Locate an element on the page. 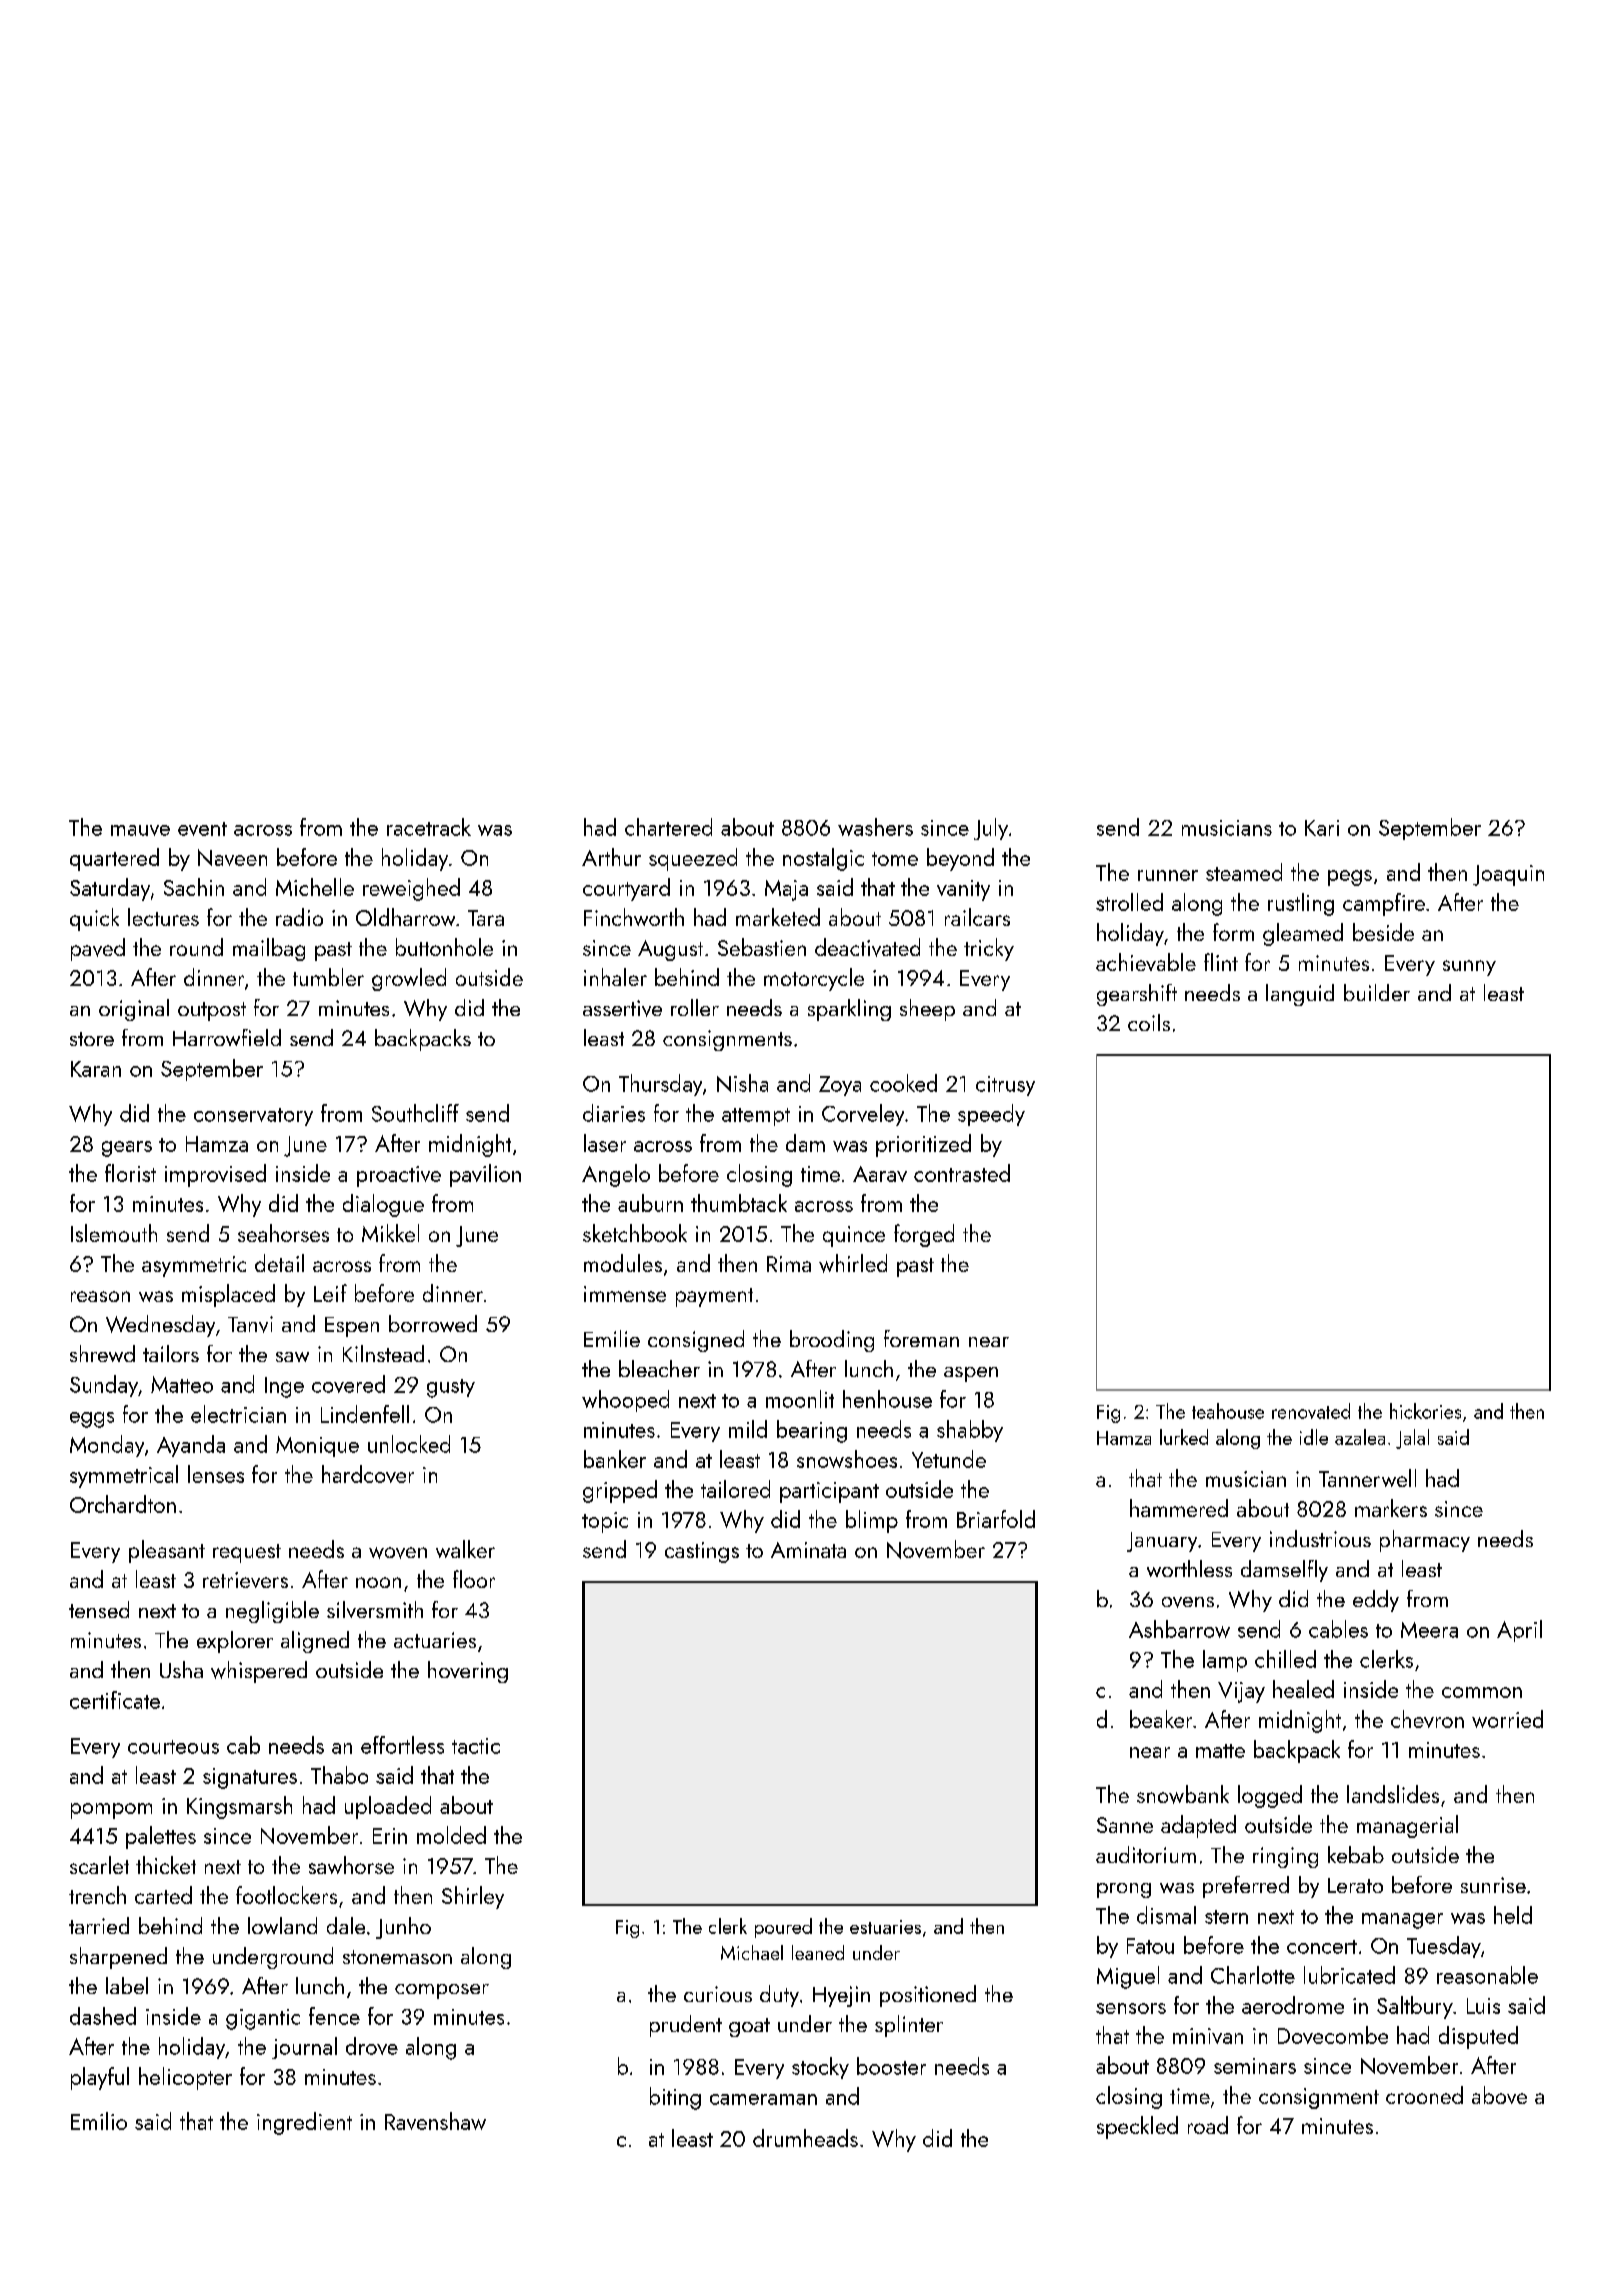 This image has height=2292, width=1620. pegs is located at coordinates (1350, 878).
